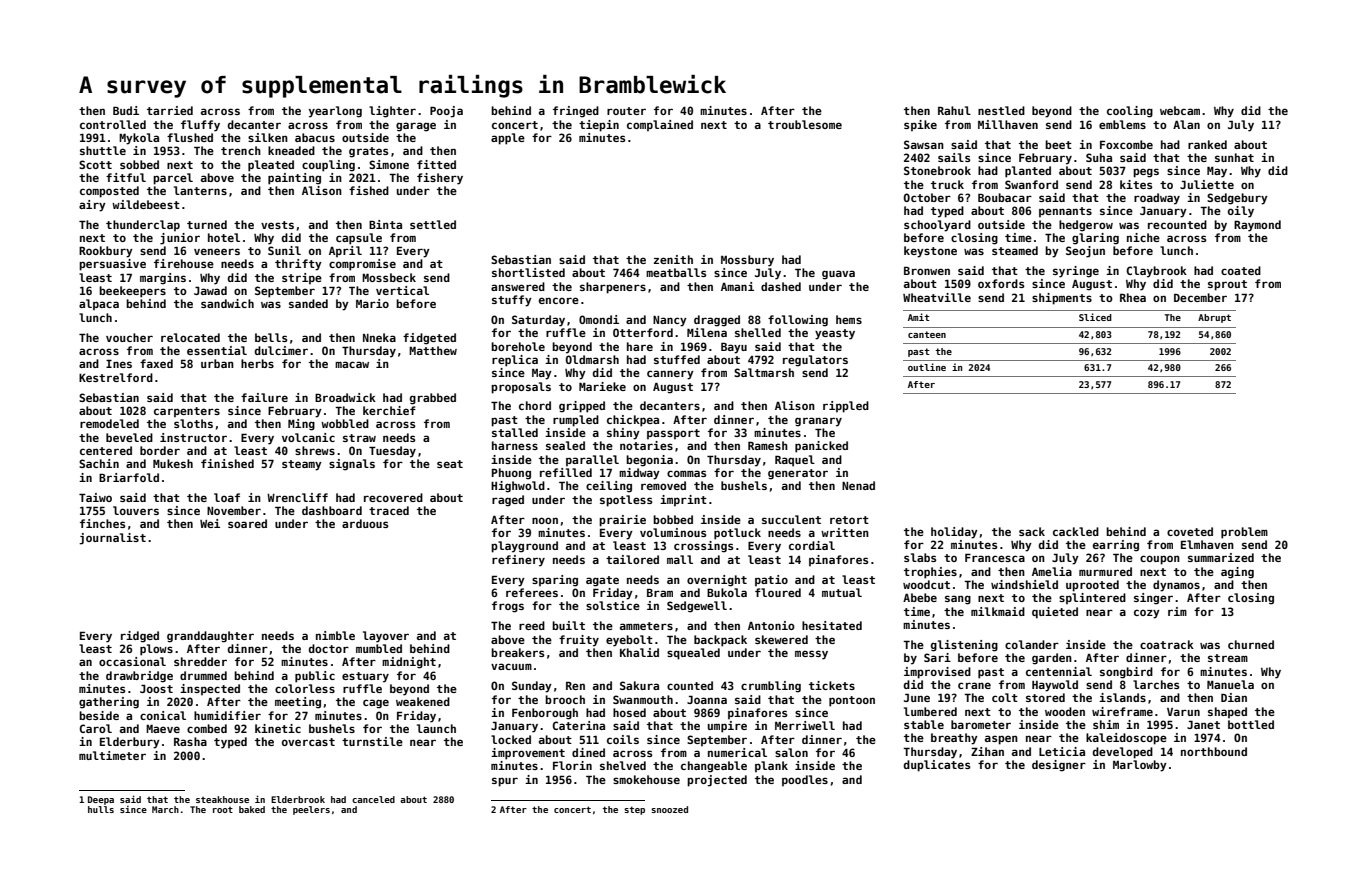  Describe the element at coordinates (200, 126) in the screenshot. I see `fluffy` at that location.
